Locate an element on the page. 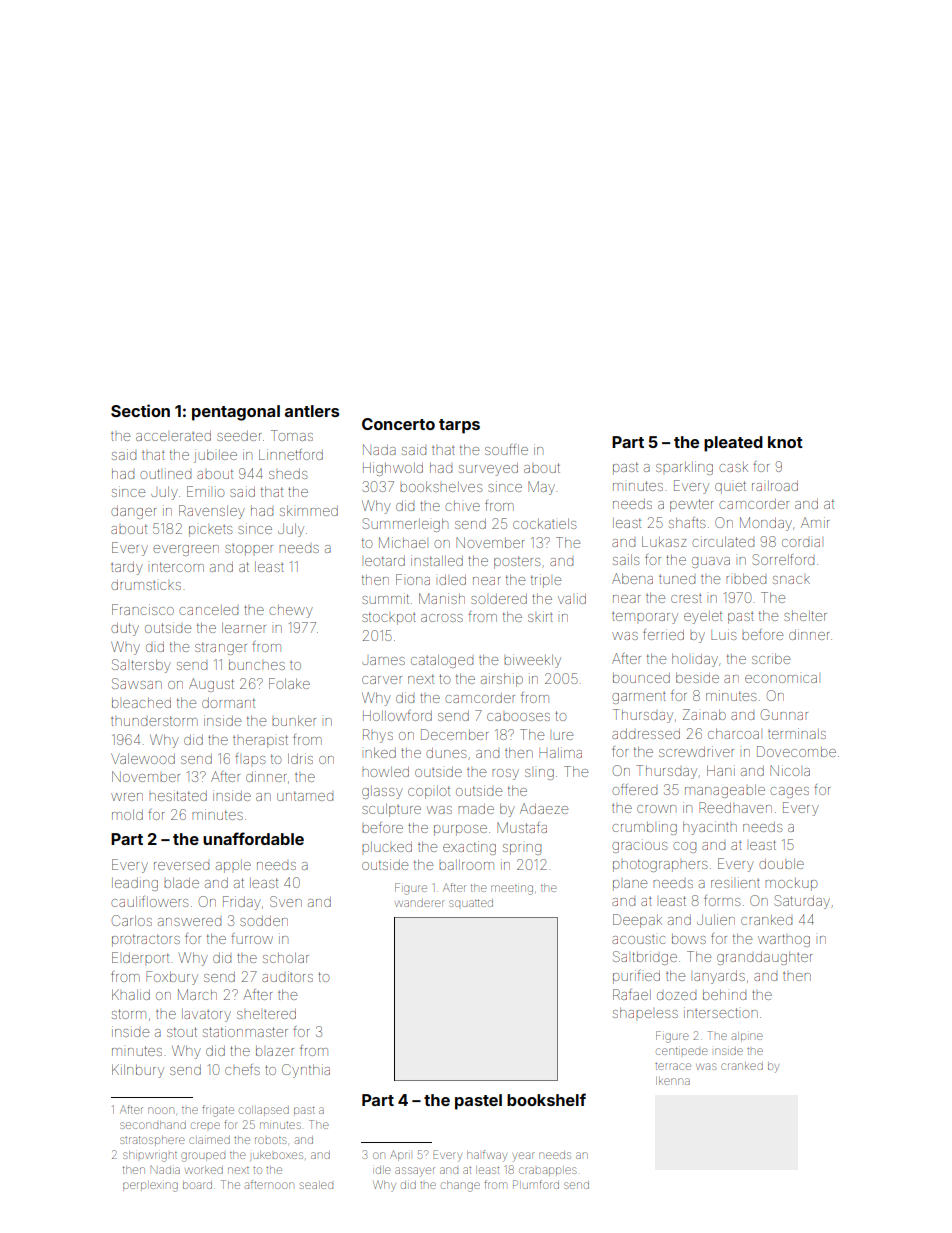 Image resolution: width=952 pixels, height=1233 pixels. Emilio is located at coordinates (205, 491).
